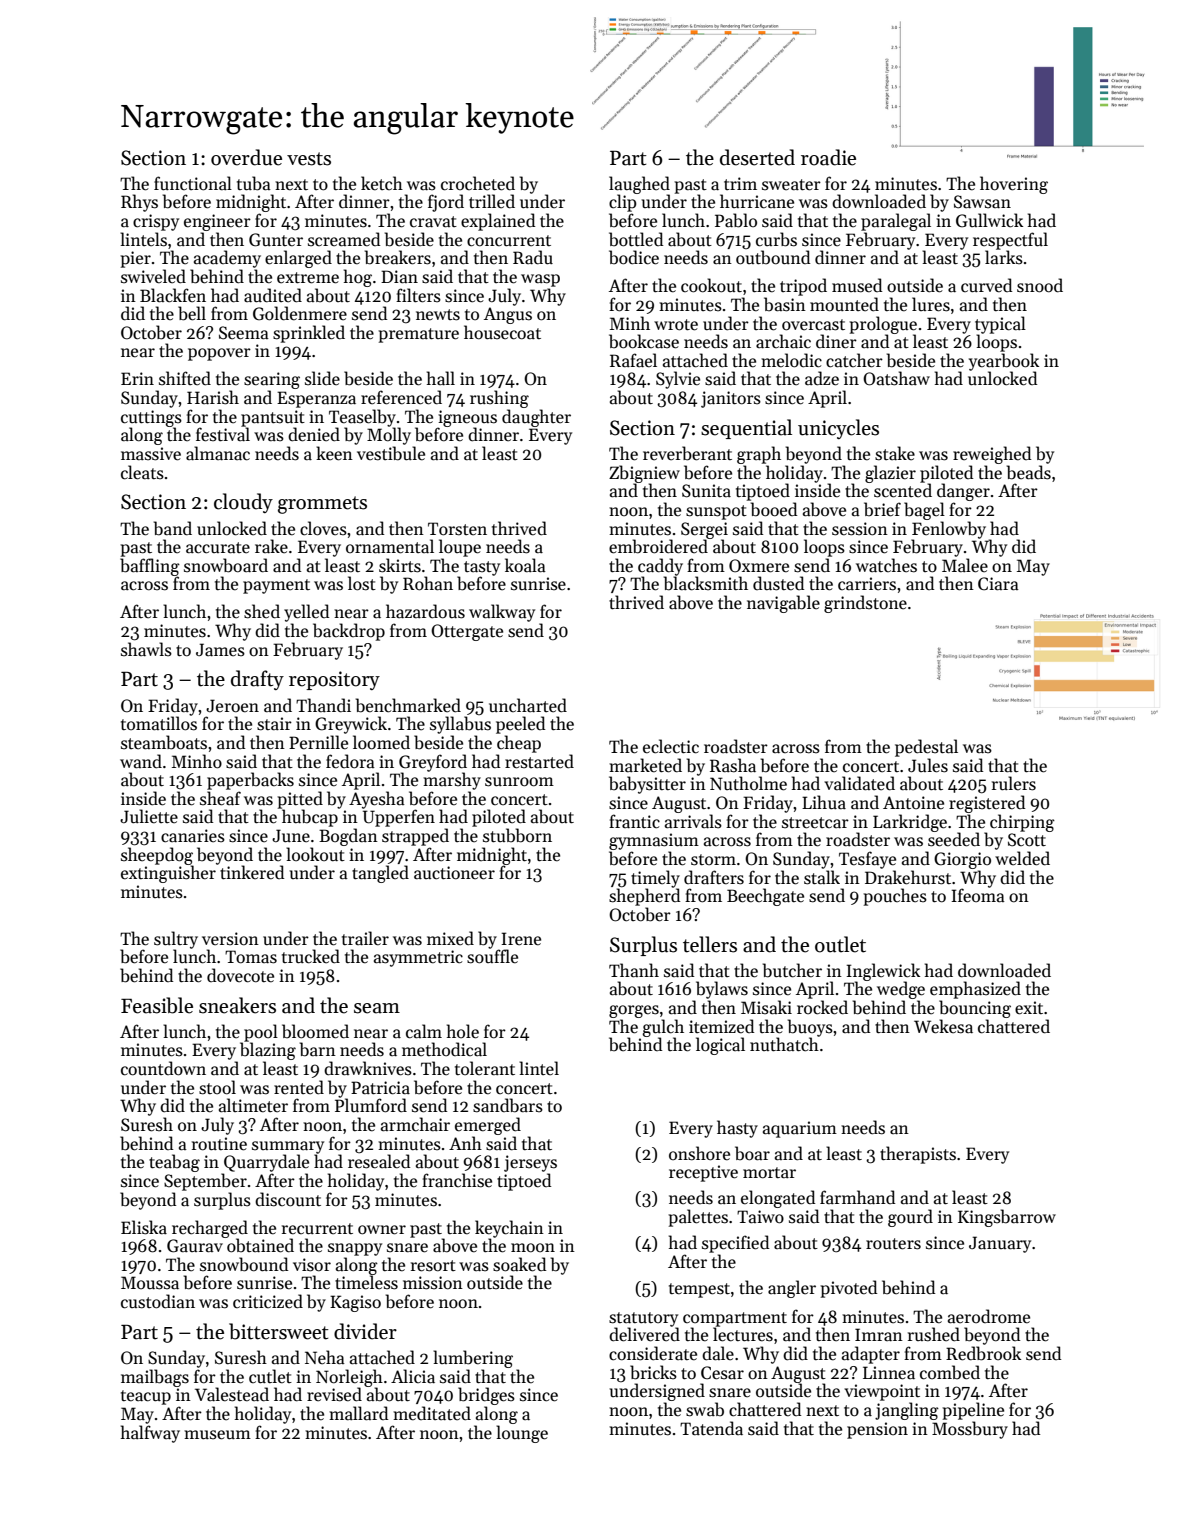 This screenshot has width=1184, height=1533. I want to click on marketed, so click(645, 765).
